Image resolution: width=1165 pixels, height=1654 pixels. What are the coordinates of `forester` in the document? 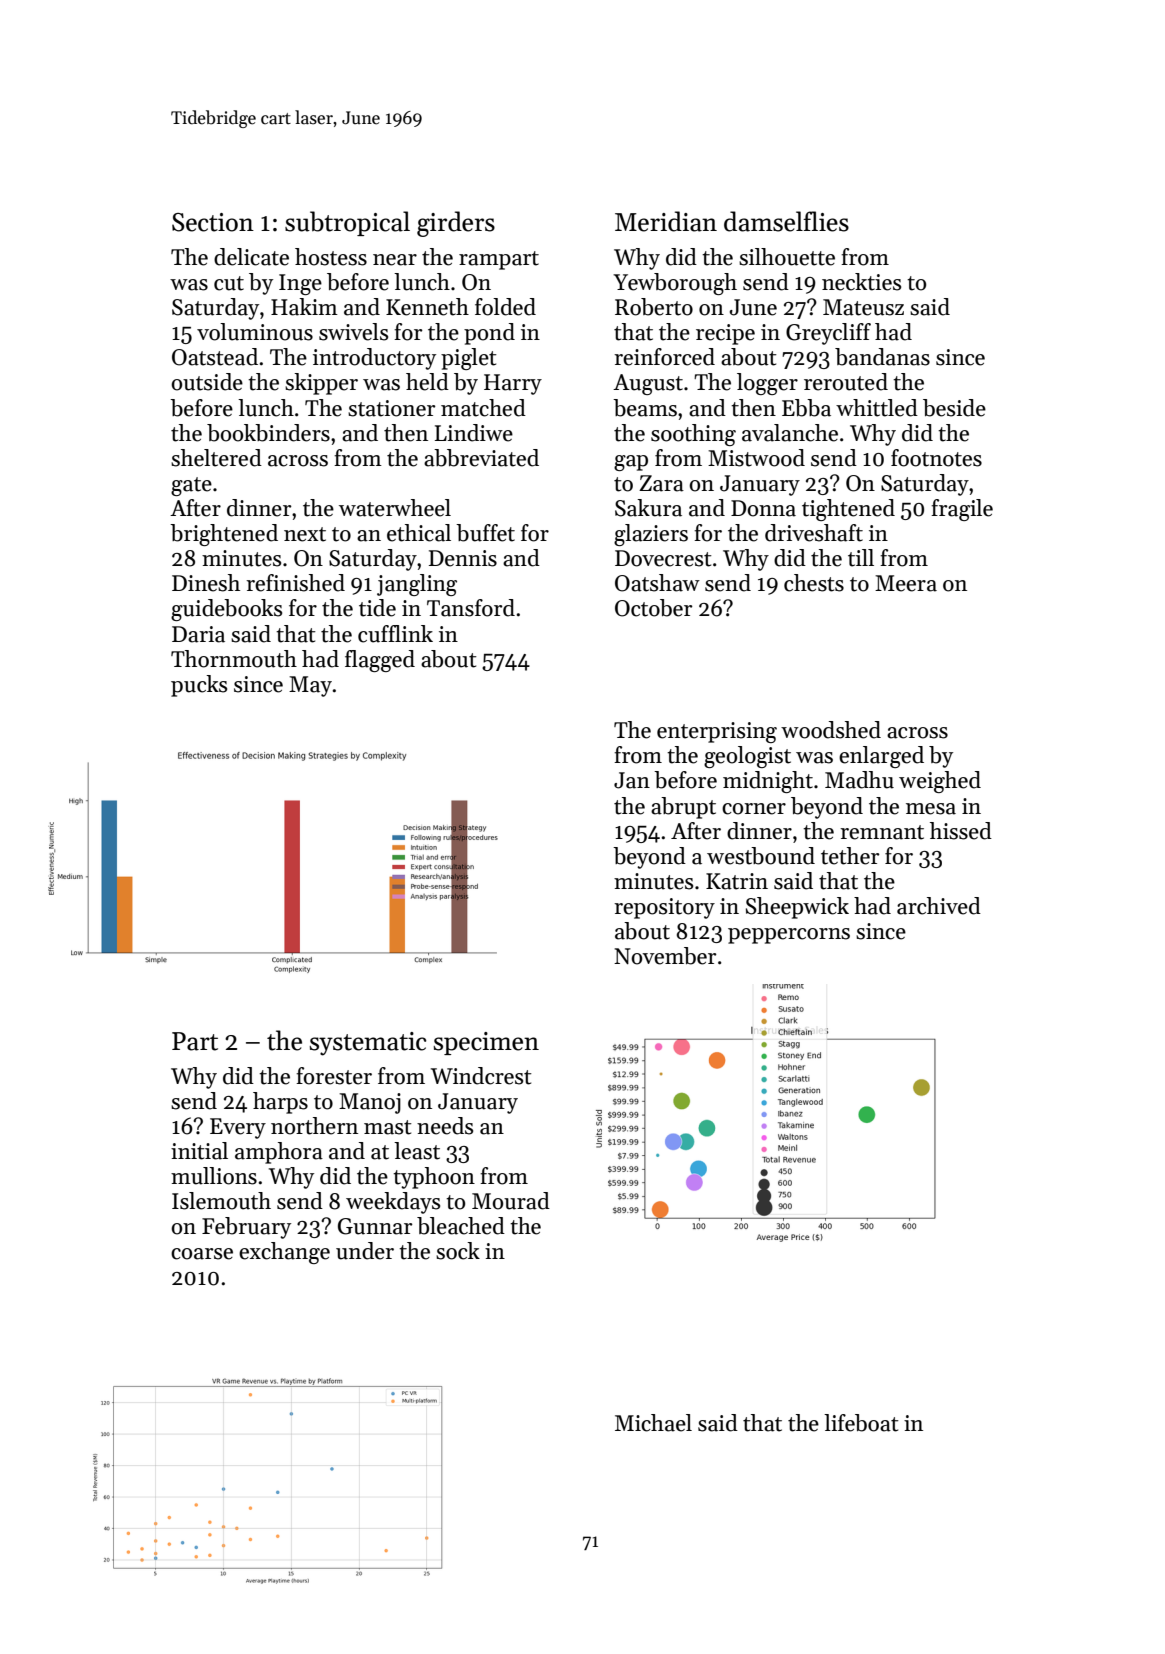 It's located at (334, 1076).
